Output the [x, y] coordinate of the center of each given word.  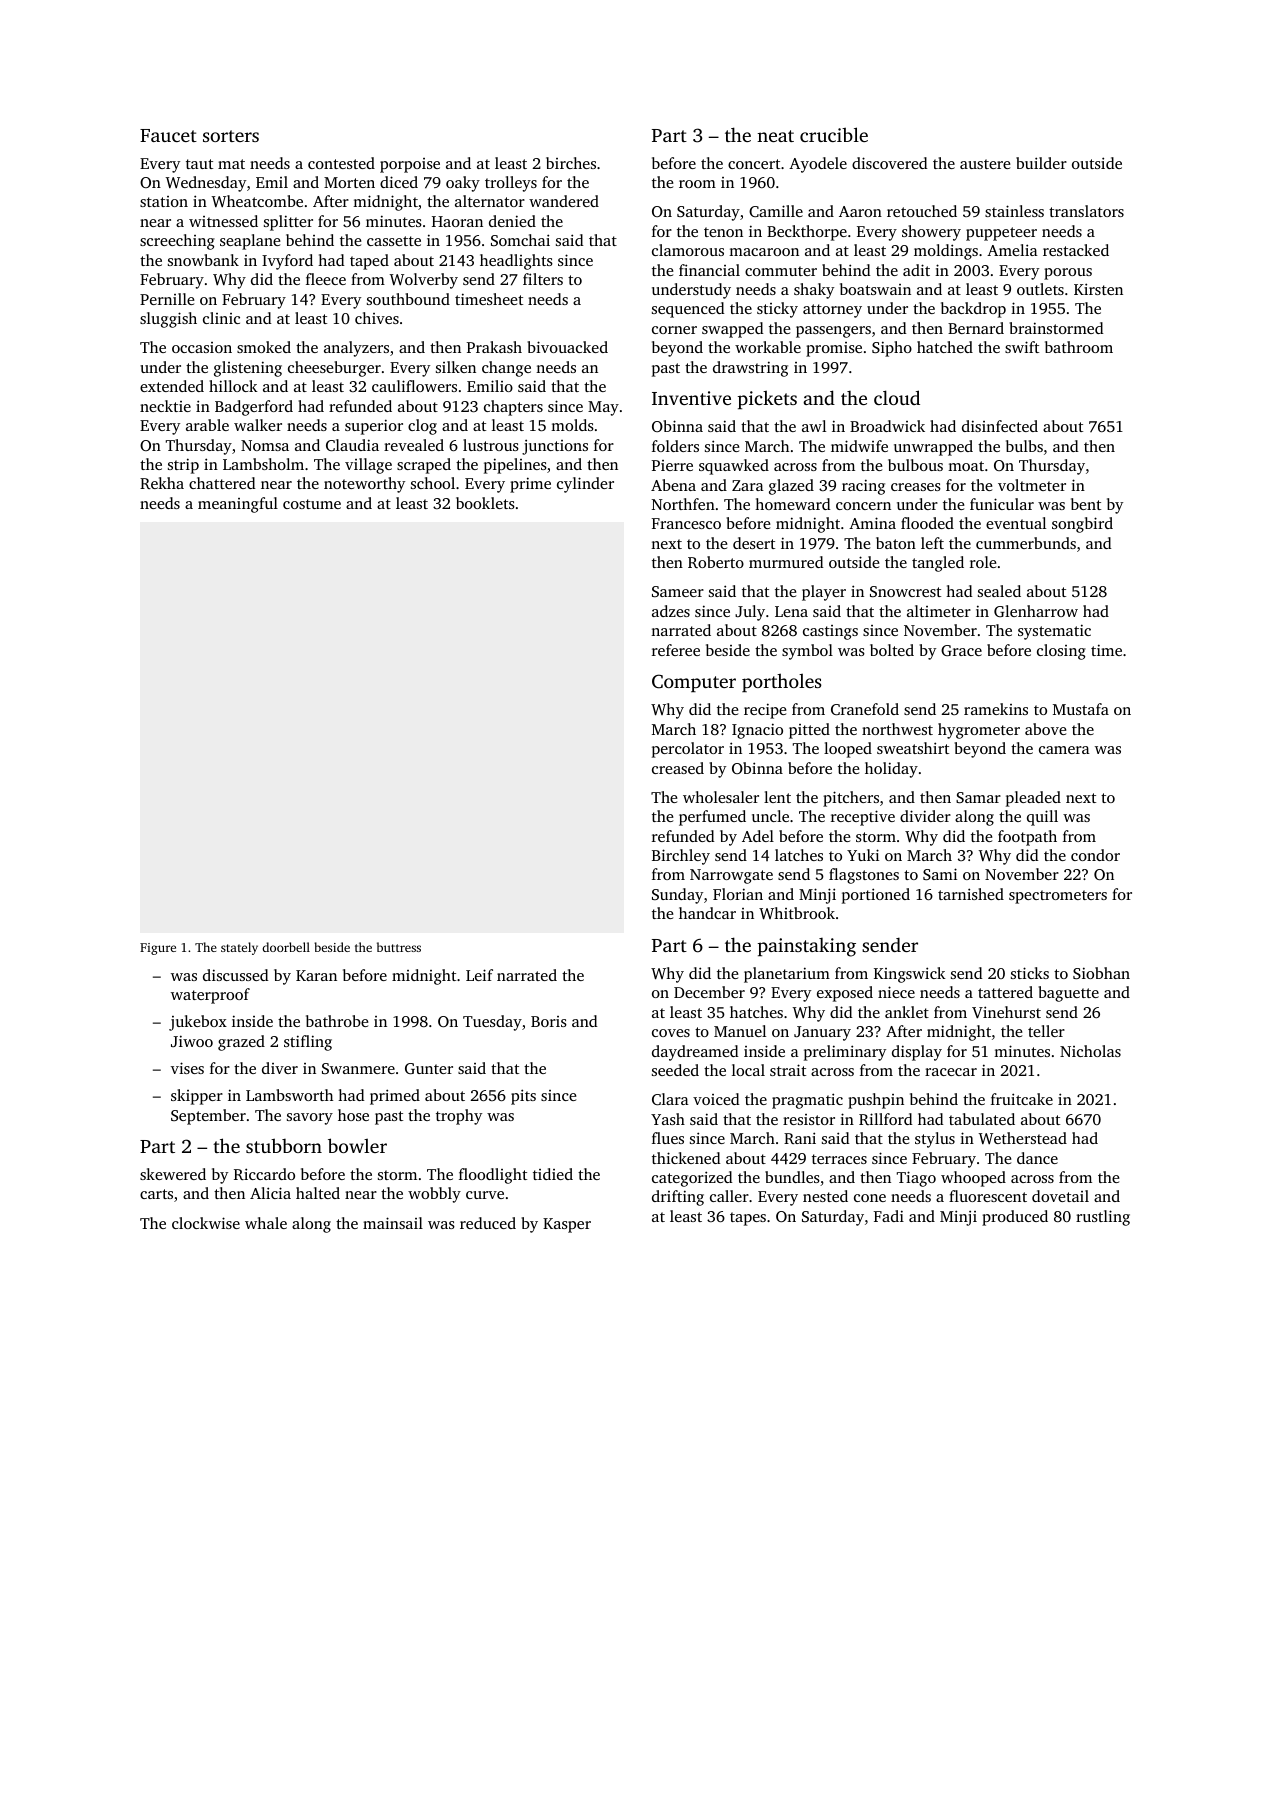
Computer [694, 683]
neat [775, 136]
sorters [231, 136]
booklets [485, 503]
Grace [961, 650]
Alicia [270, 1193]
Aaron [860, 211]
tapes [748, 1219]
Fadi [889, 1216]
